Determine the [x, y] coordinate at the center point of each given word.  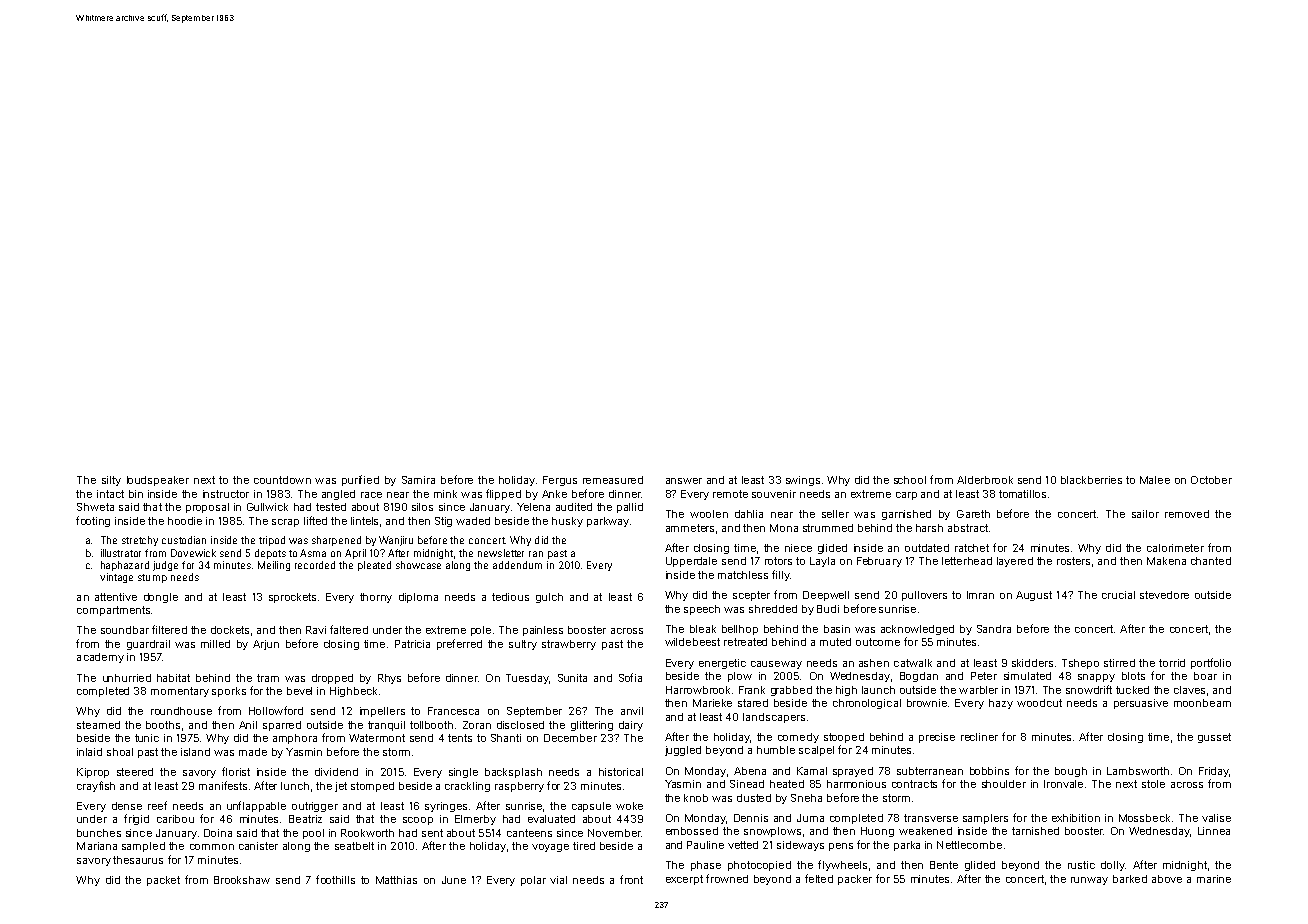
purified [360, 480]
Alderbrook [985, 480]
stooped [844, 738]
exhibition [1076, 818]
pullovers [924, 596]
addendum [517, 565]
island [195, 752]
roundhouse [181, 711]
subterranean [930, 771]
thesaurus [138, 860]
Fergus [560, 481]
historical [621, 772]
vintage [116, 578]
